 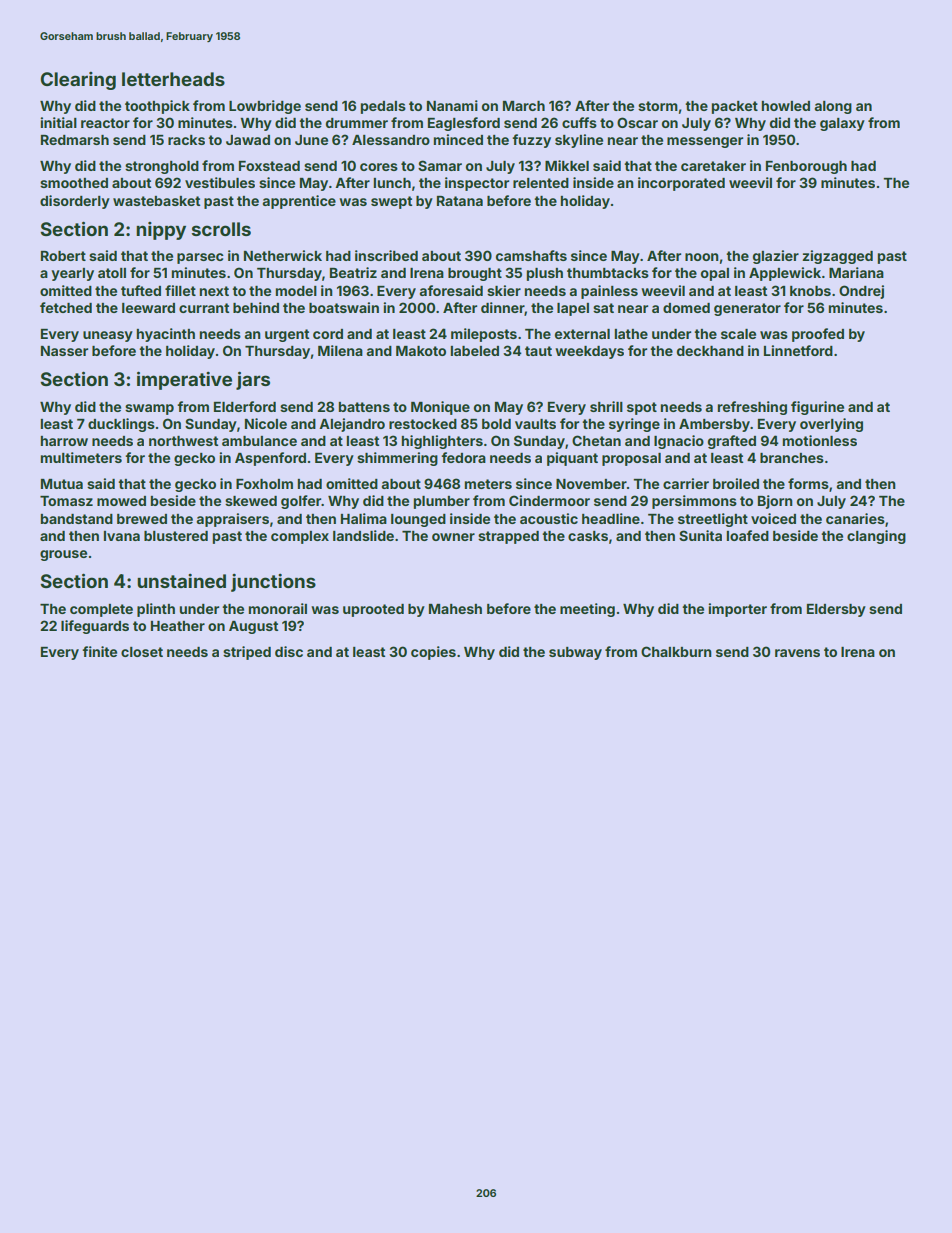 What do you see at coordinates (99, 651) in the document?
I see `finite` at bounding box center [99, 651].
